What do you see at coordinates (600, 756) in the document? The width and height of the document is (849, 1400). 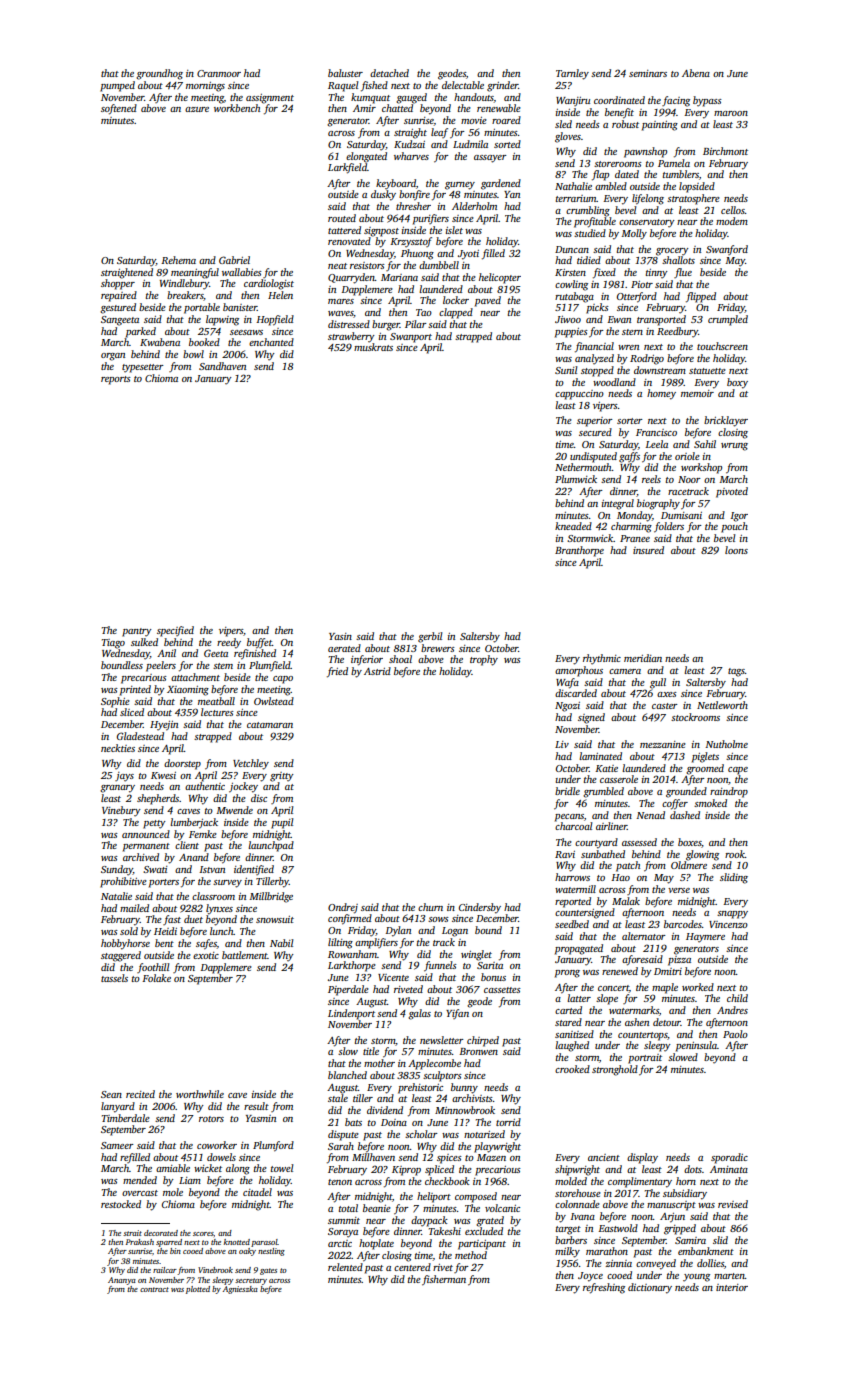 I see `laminated` at bounding box center [600, 756].
